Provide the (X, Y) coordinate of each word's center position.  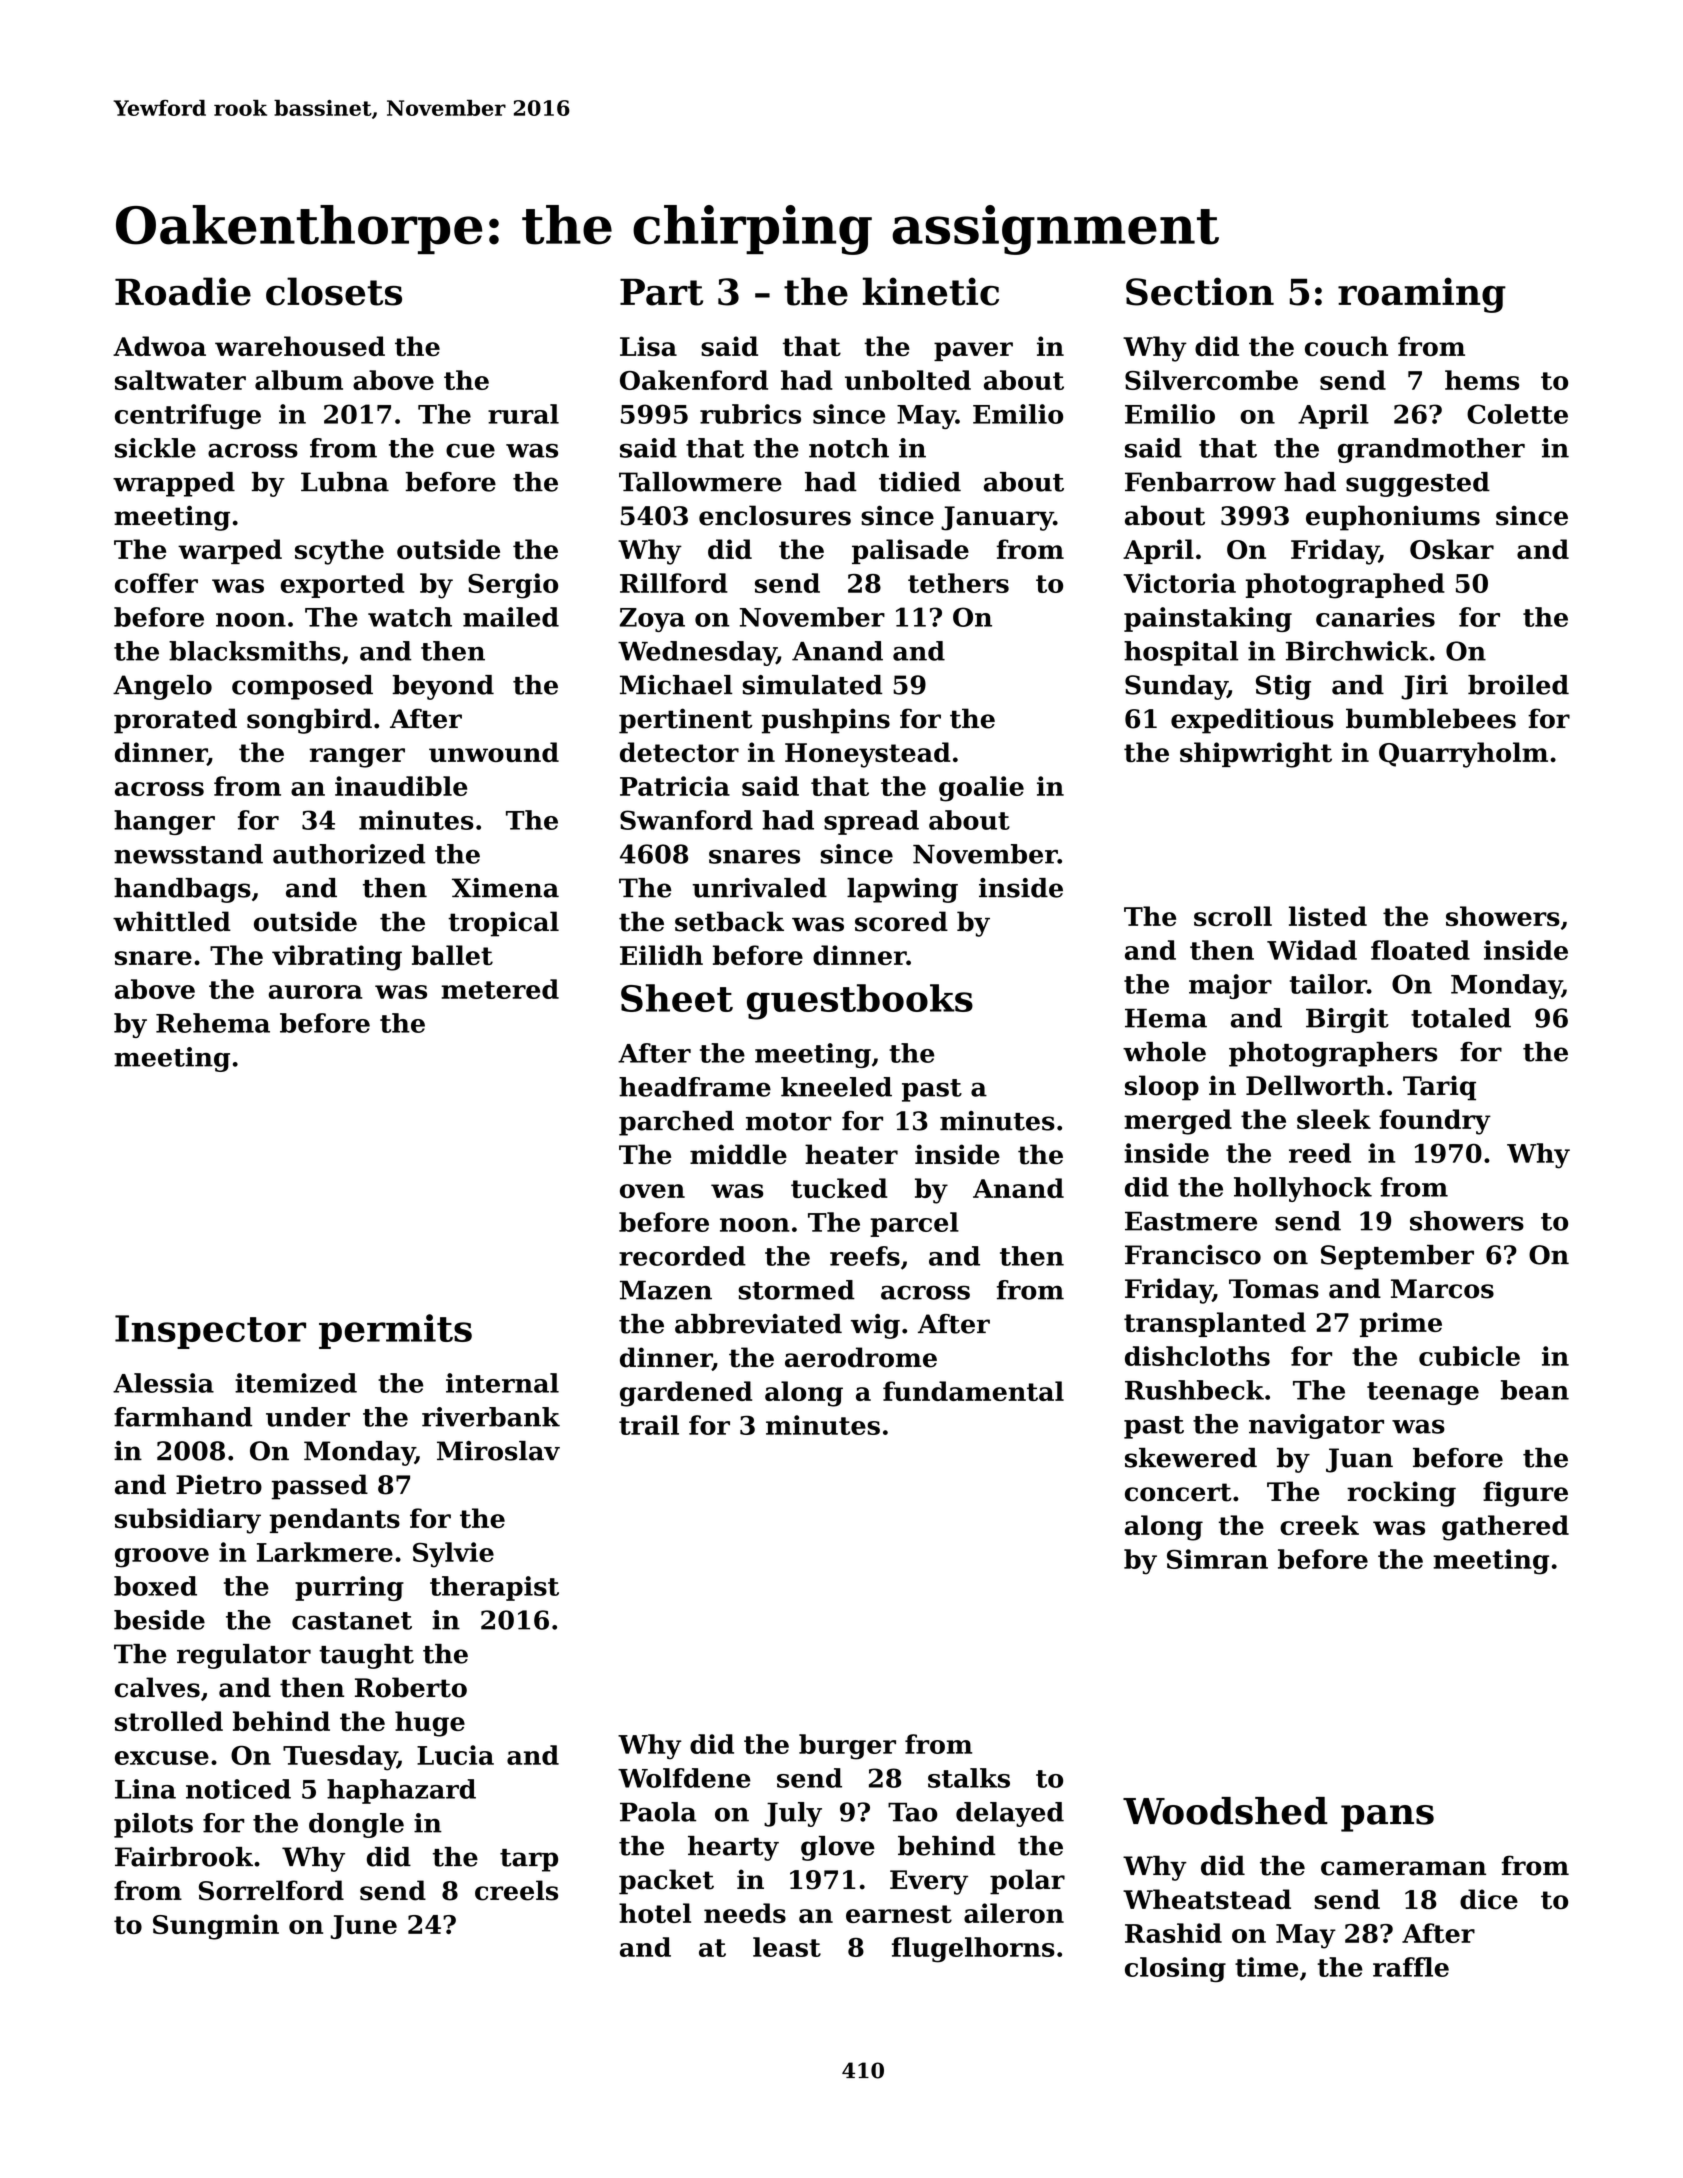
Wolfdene (684, 1778)
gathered (1505, 1528)
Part (661, 292)
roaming (1422, 295)
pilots (153, 1825)
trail (649, 1425)
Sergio (513, 586)
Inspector (210, 1332)
